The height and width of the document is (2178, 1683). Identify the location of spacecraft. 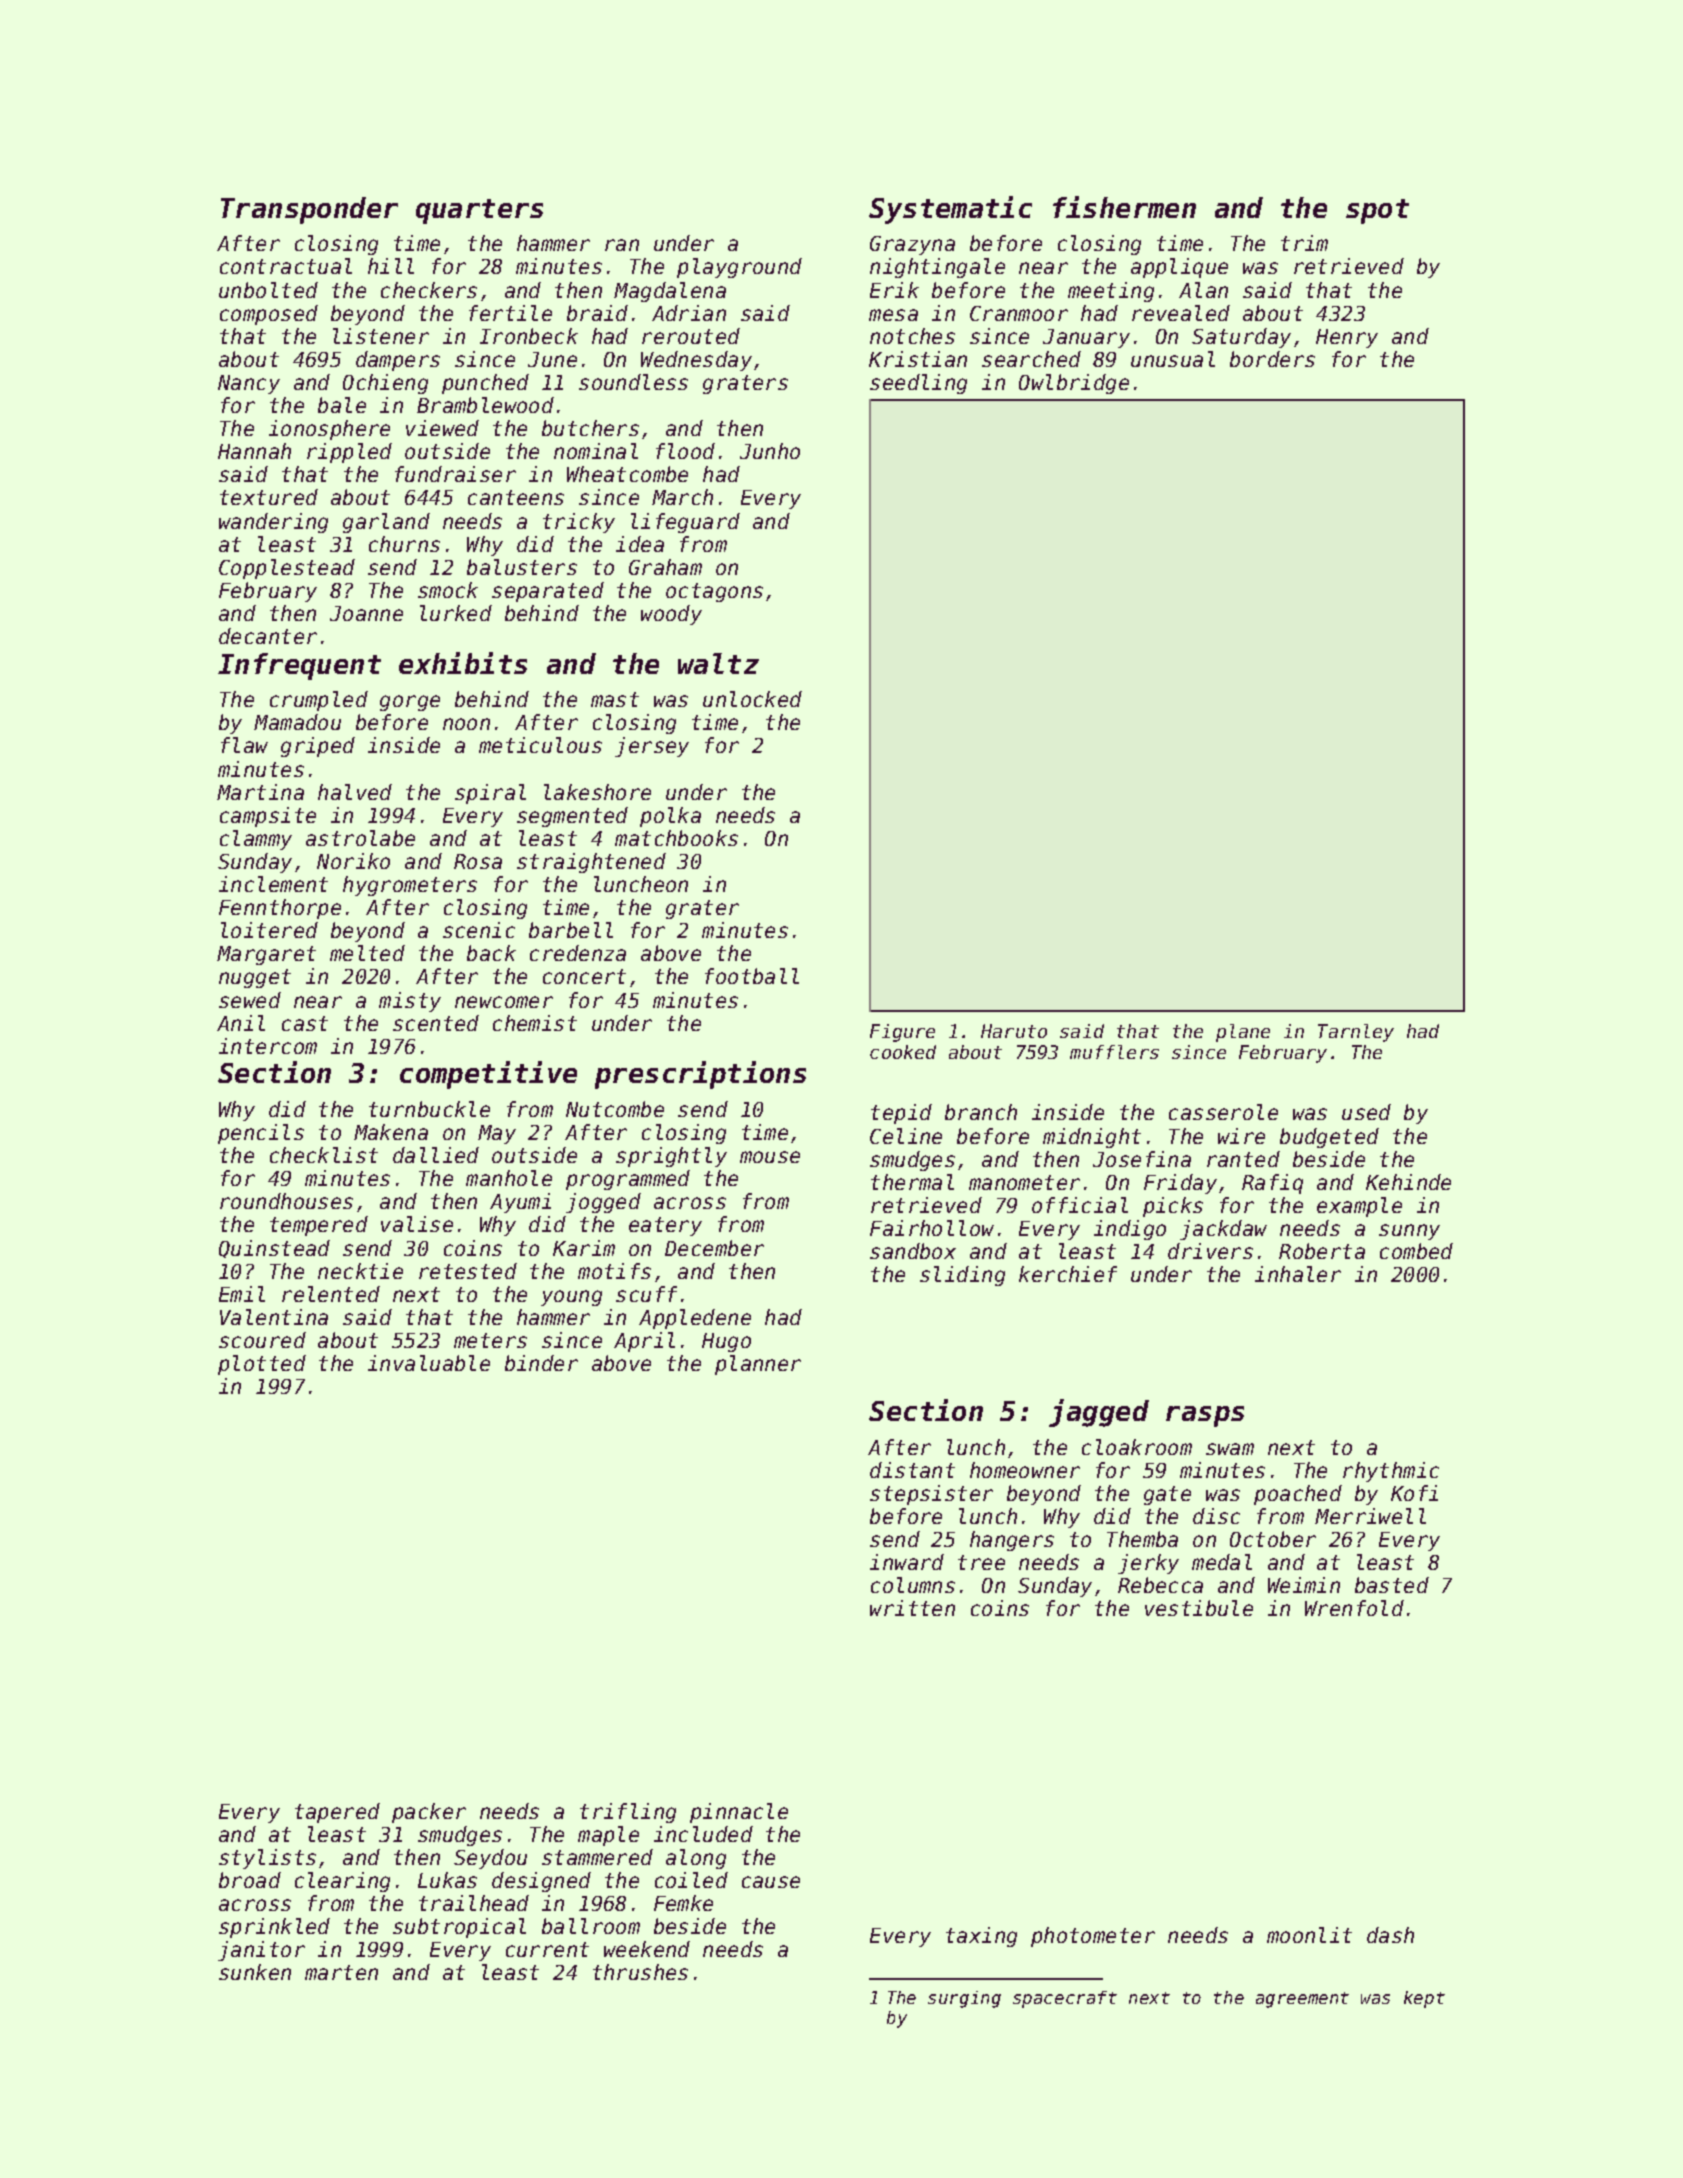
(1065, 1999).
